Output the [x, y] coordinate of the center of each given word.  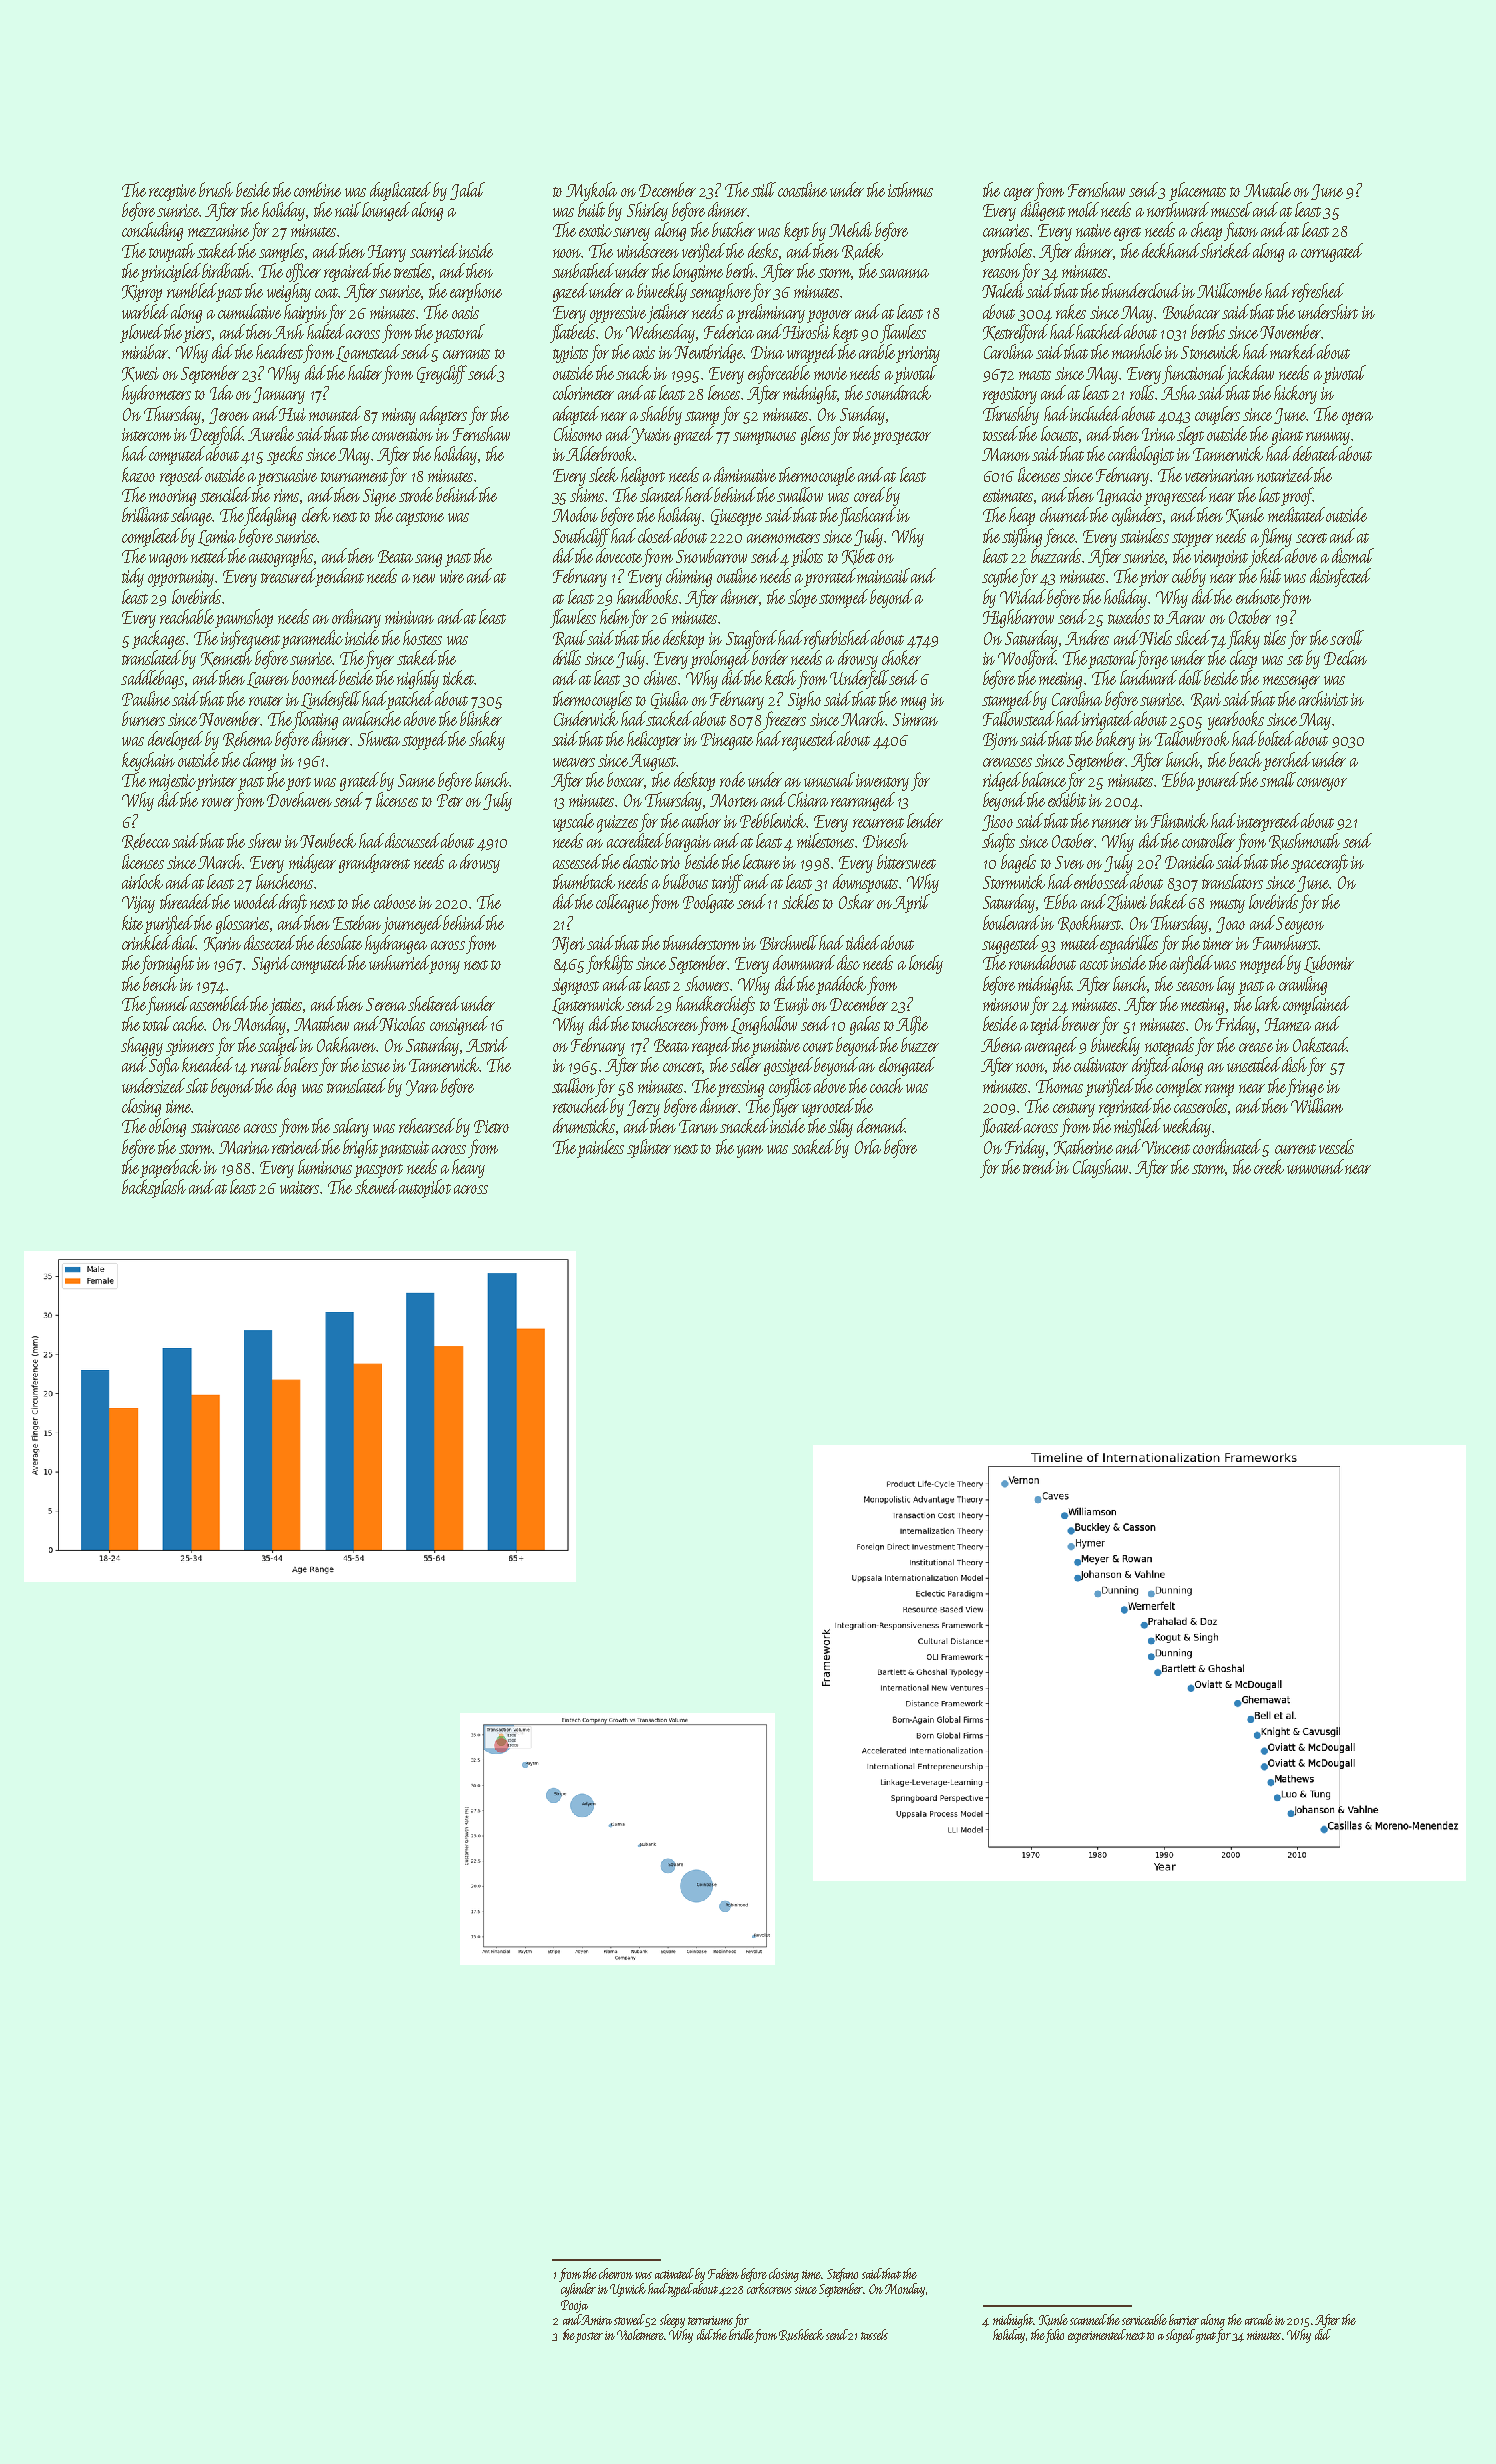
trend [1039, 1166]
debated [1315, 453]
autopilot [425, 1188]
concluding [152, 231]
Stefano [842, 2275]
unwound [1315, 1166]
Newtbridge [709, 353]
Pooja [574, 2306]
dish [1294, 1064]
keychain [148, 761]
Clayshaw [1100, 1168]
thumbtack [584, 881]
